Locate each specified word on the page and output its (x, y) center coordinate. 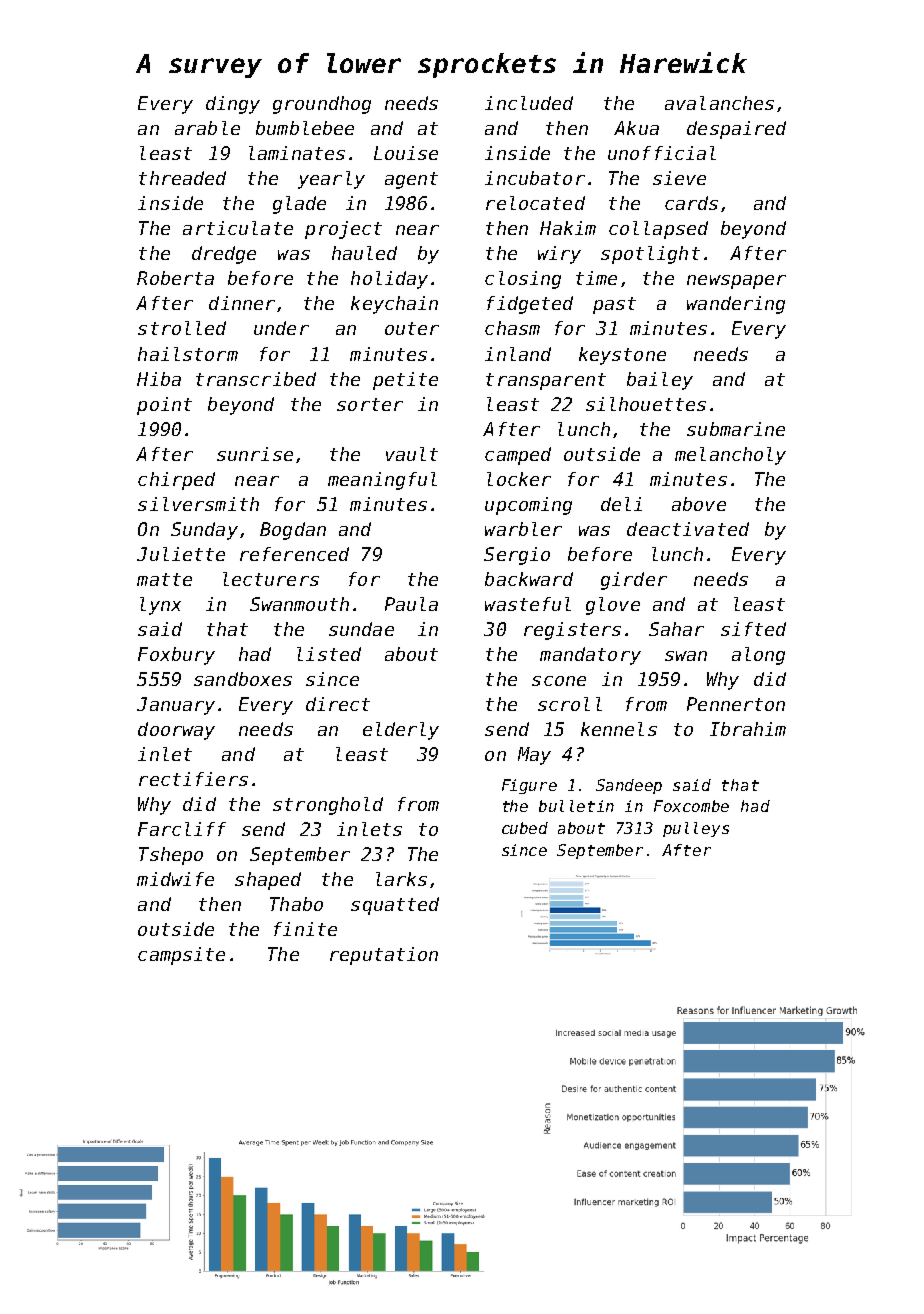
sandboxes (243, 679)
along (758, 656)
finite (305, 929)
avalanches (719, 103)
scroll (570, 704)
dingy (233, 105)
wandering (736, 305)
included (529, 103)
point (164, 406)
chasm (512, 328)
